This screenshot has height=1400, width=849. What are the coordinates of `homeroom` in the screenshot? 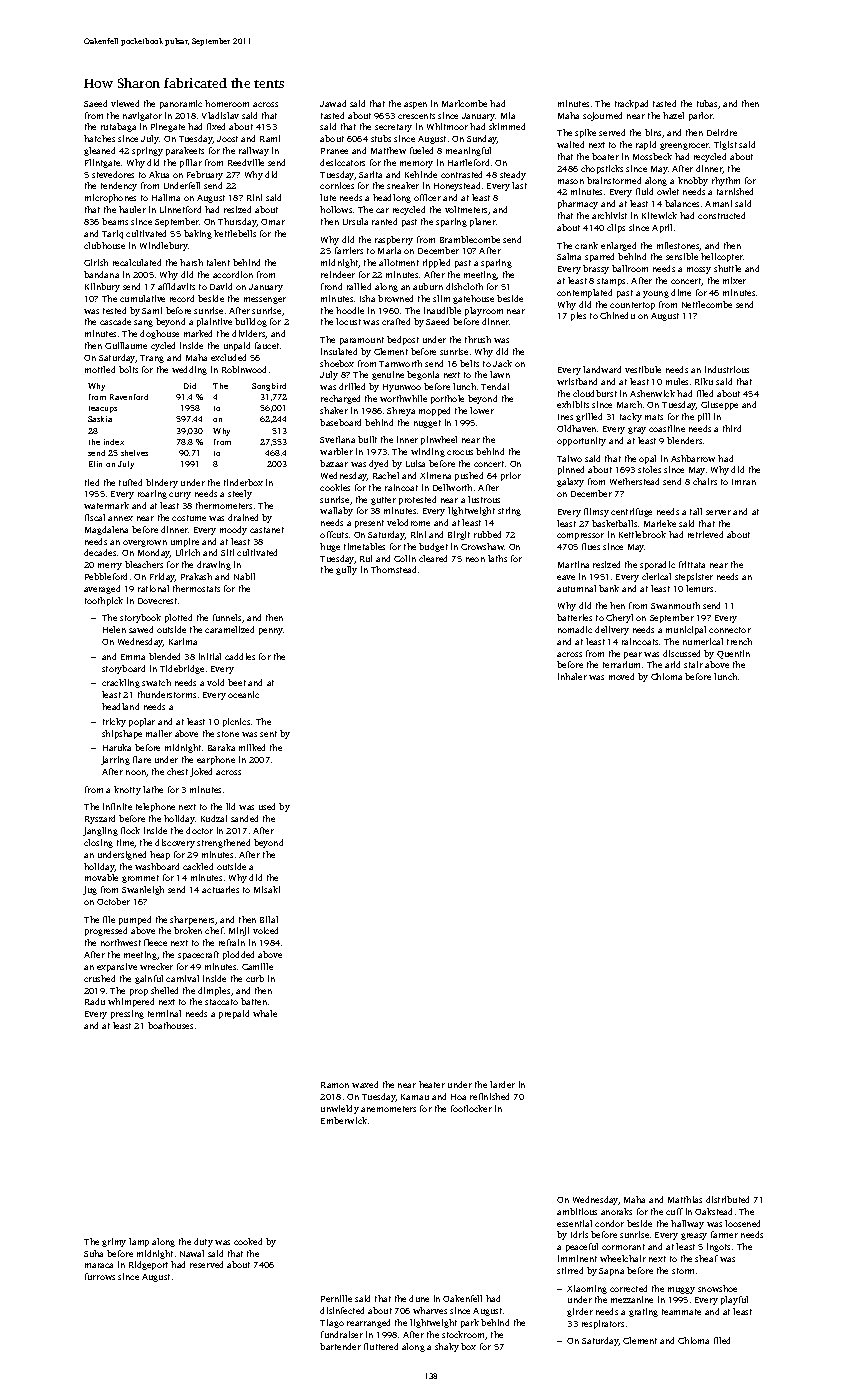 It's located at (227, 103).
